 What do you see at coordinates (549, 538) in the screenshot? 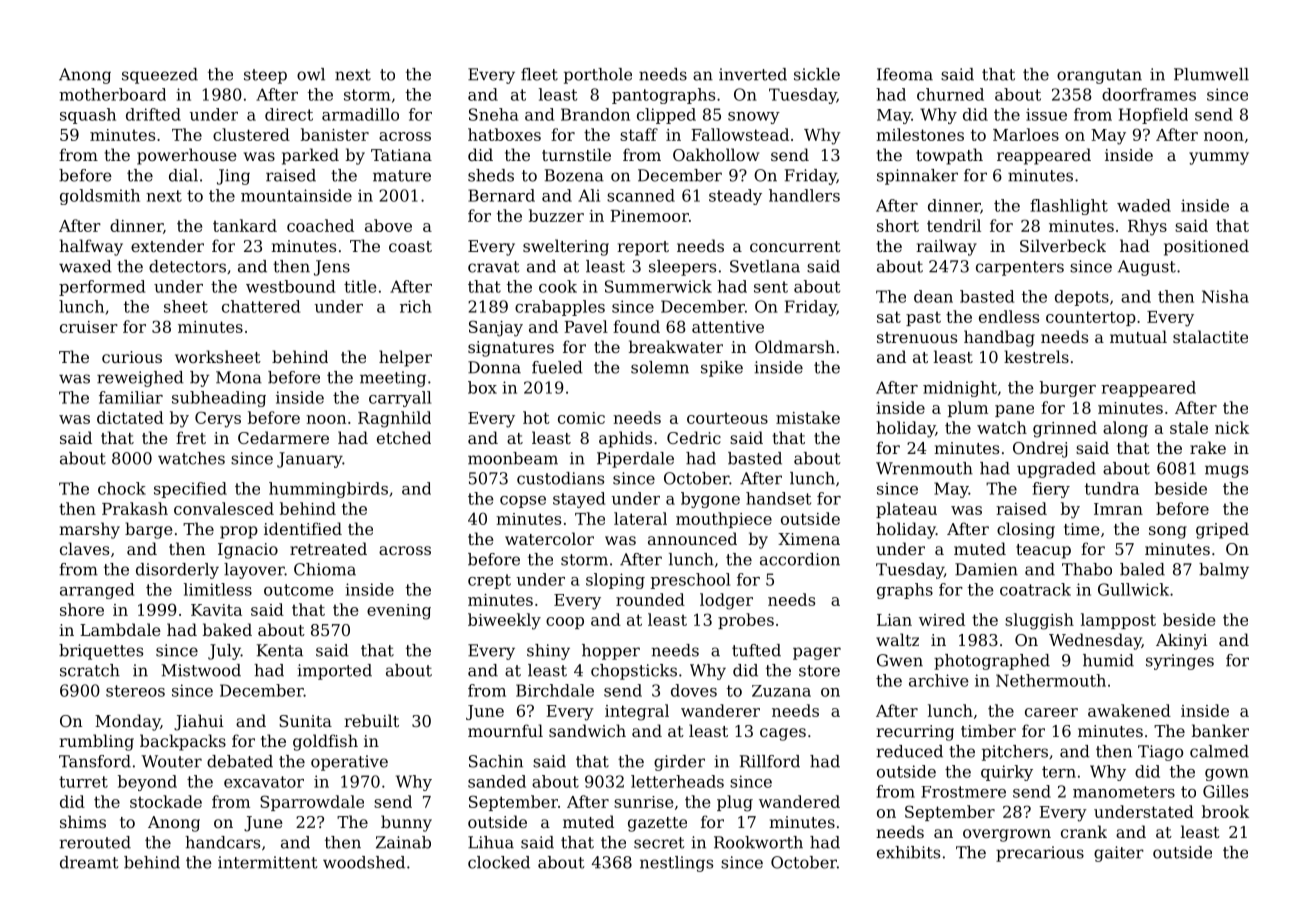
I see `watercolor` at bounding box center [549, 538].
